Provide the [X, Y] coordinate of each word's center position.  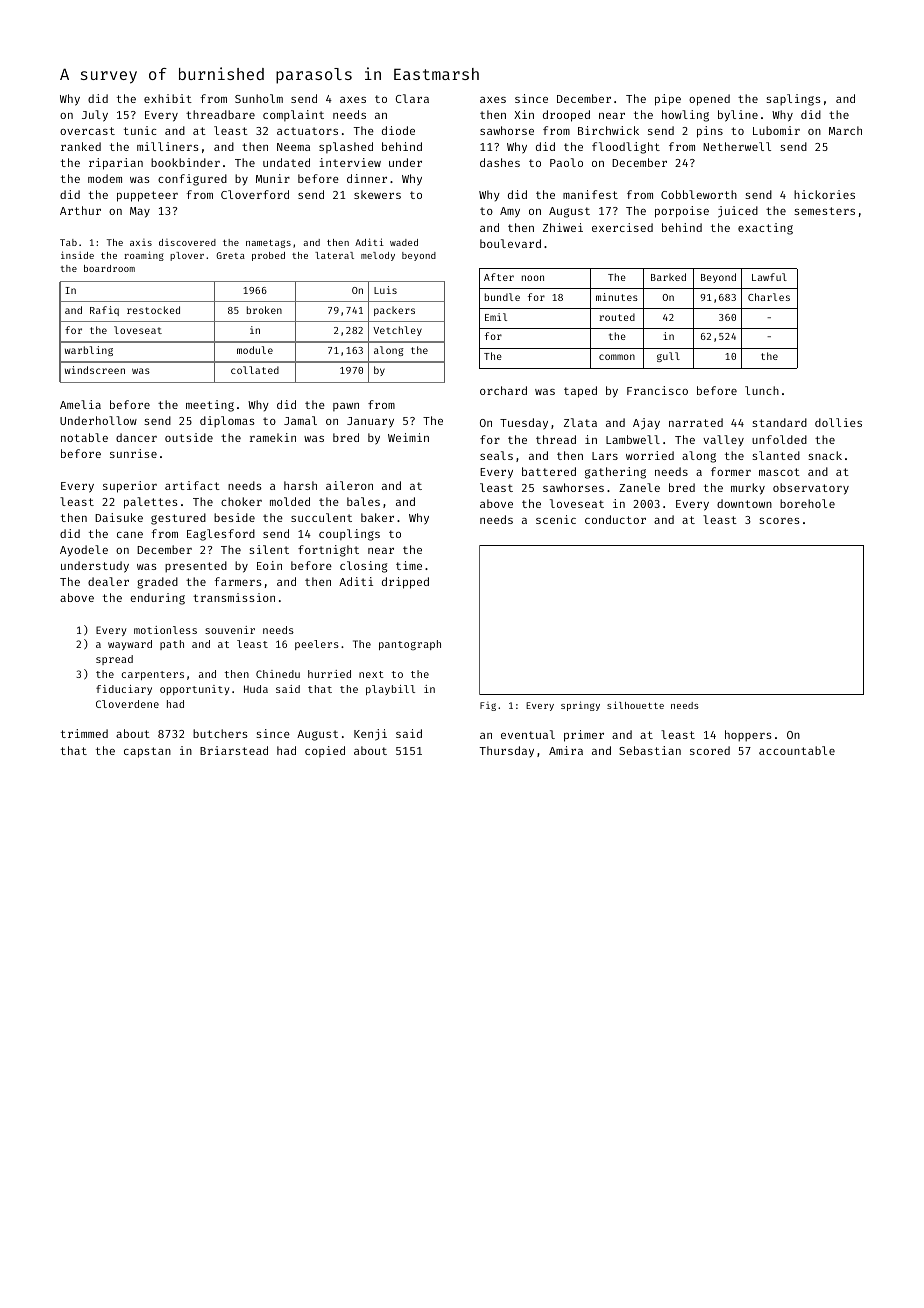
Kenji [370, 735]
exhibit [168, 98]
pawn [346, 407]
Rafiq [104, 311]
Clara [412, 98]
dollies [838, 422]
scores [779, 521]
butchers [220, 733]
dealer [108, 581]
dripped [405, 583]
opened [709, 100]
